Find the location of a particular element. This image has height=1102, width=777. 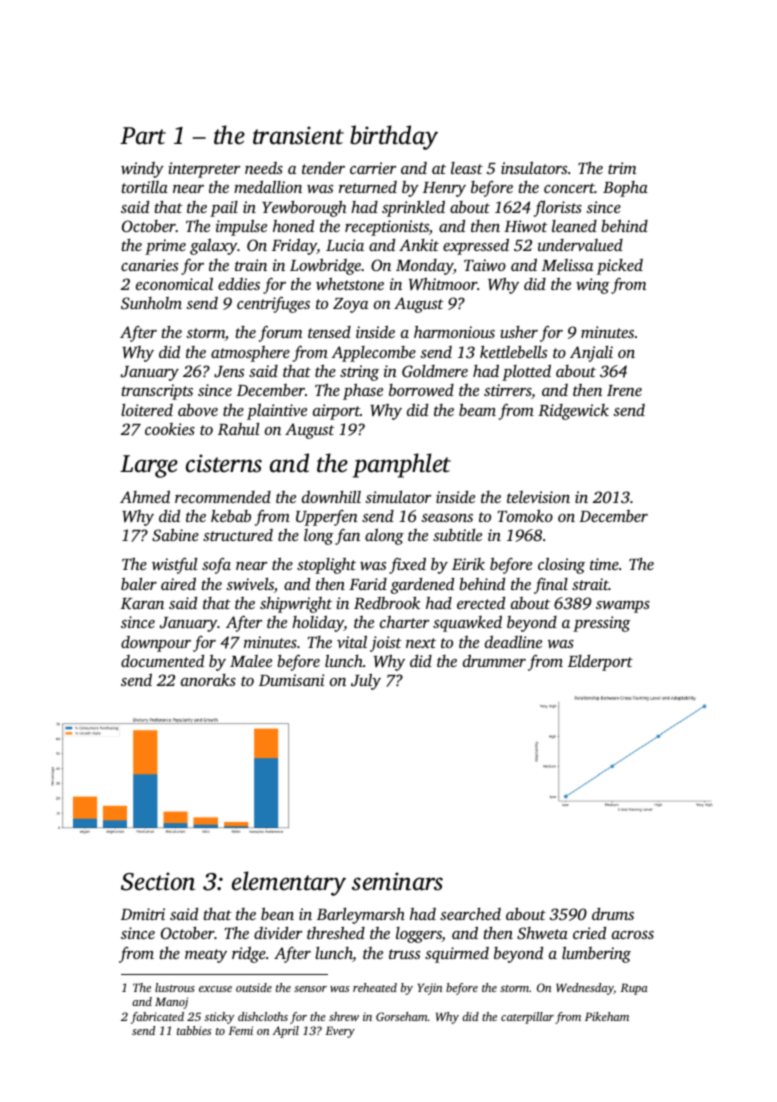

Section is located at coordinates (158, 881).
